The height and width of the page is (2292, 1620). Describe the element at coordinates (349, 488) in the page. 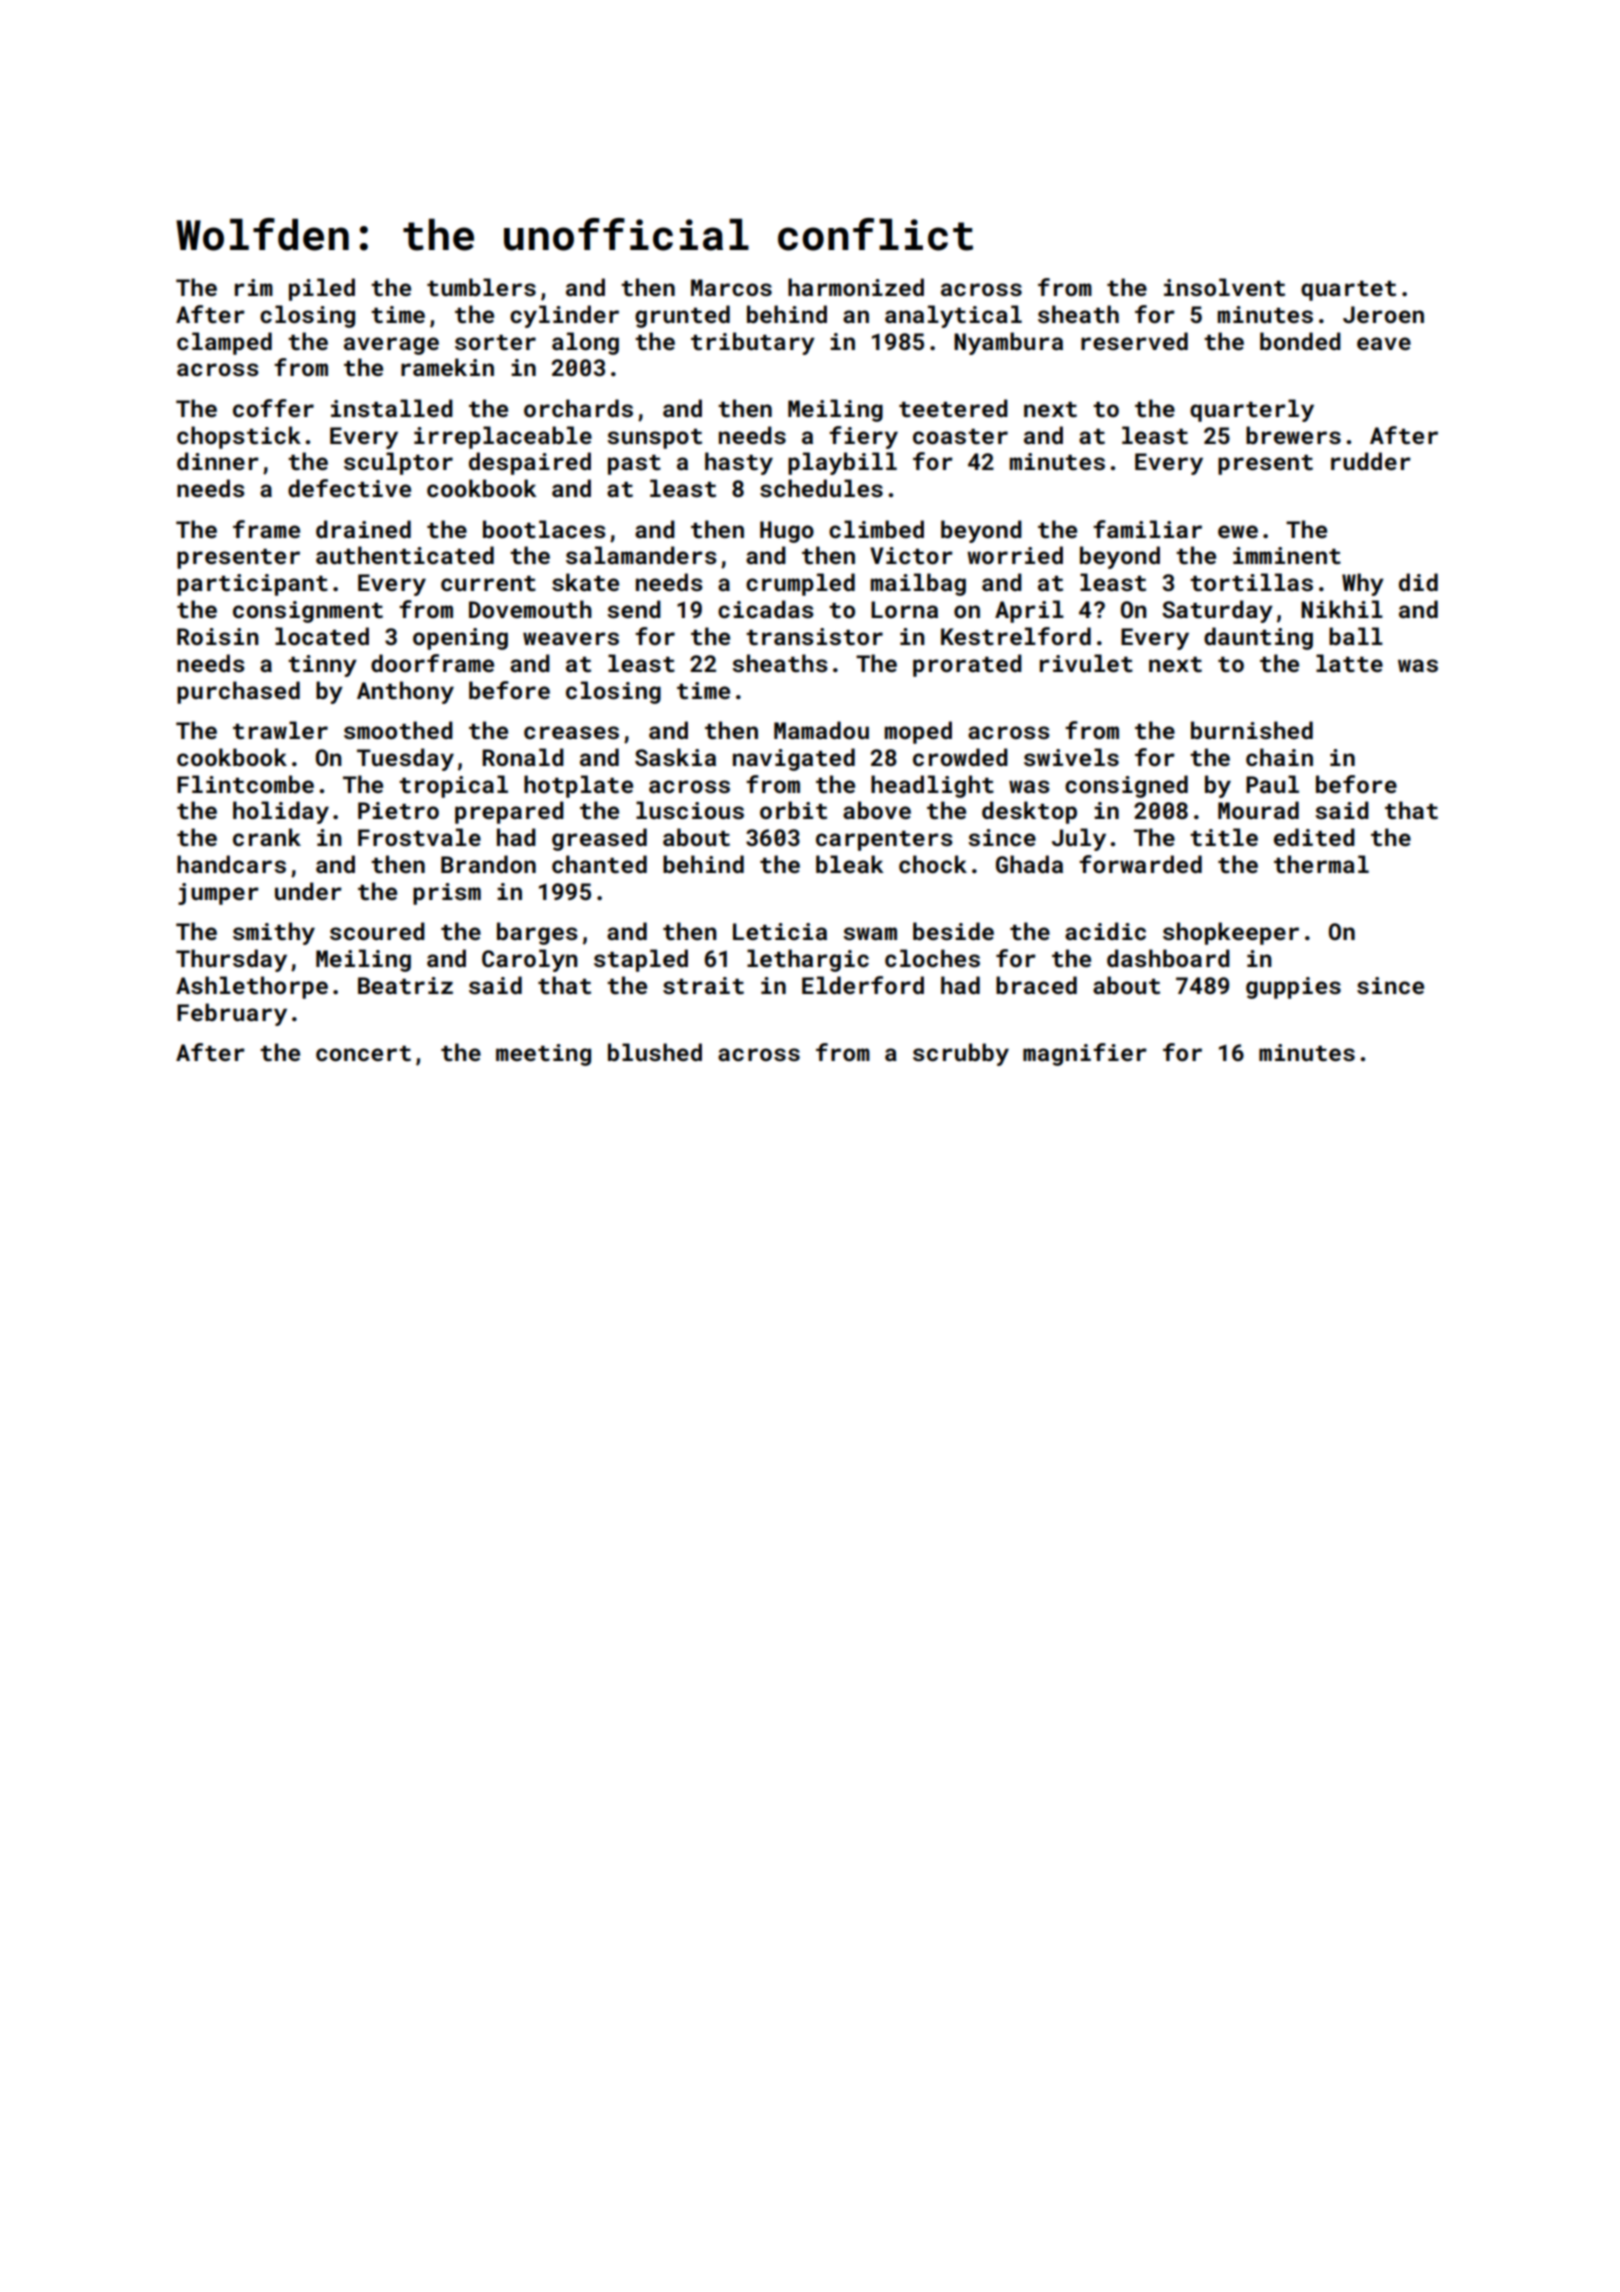

I see `defective` at that location.
